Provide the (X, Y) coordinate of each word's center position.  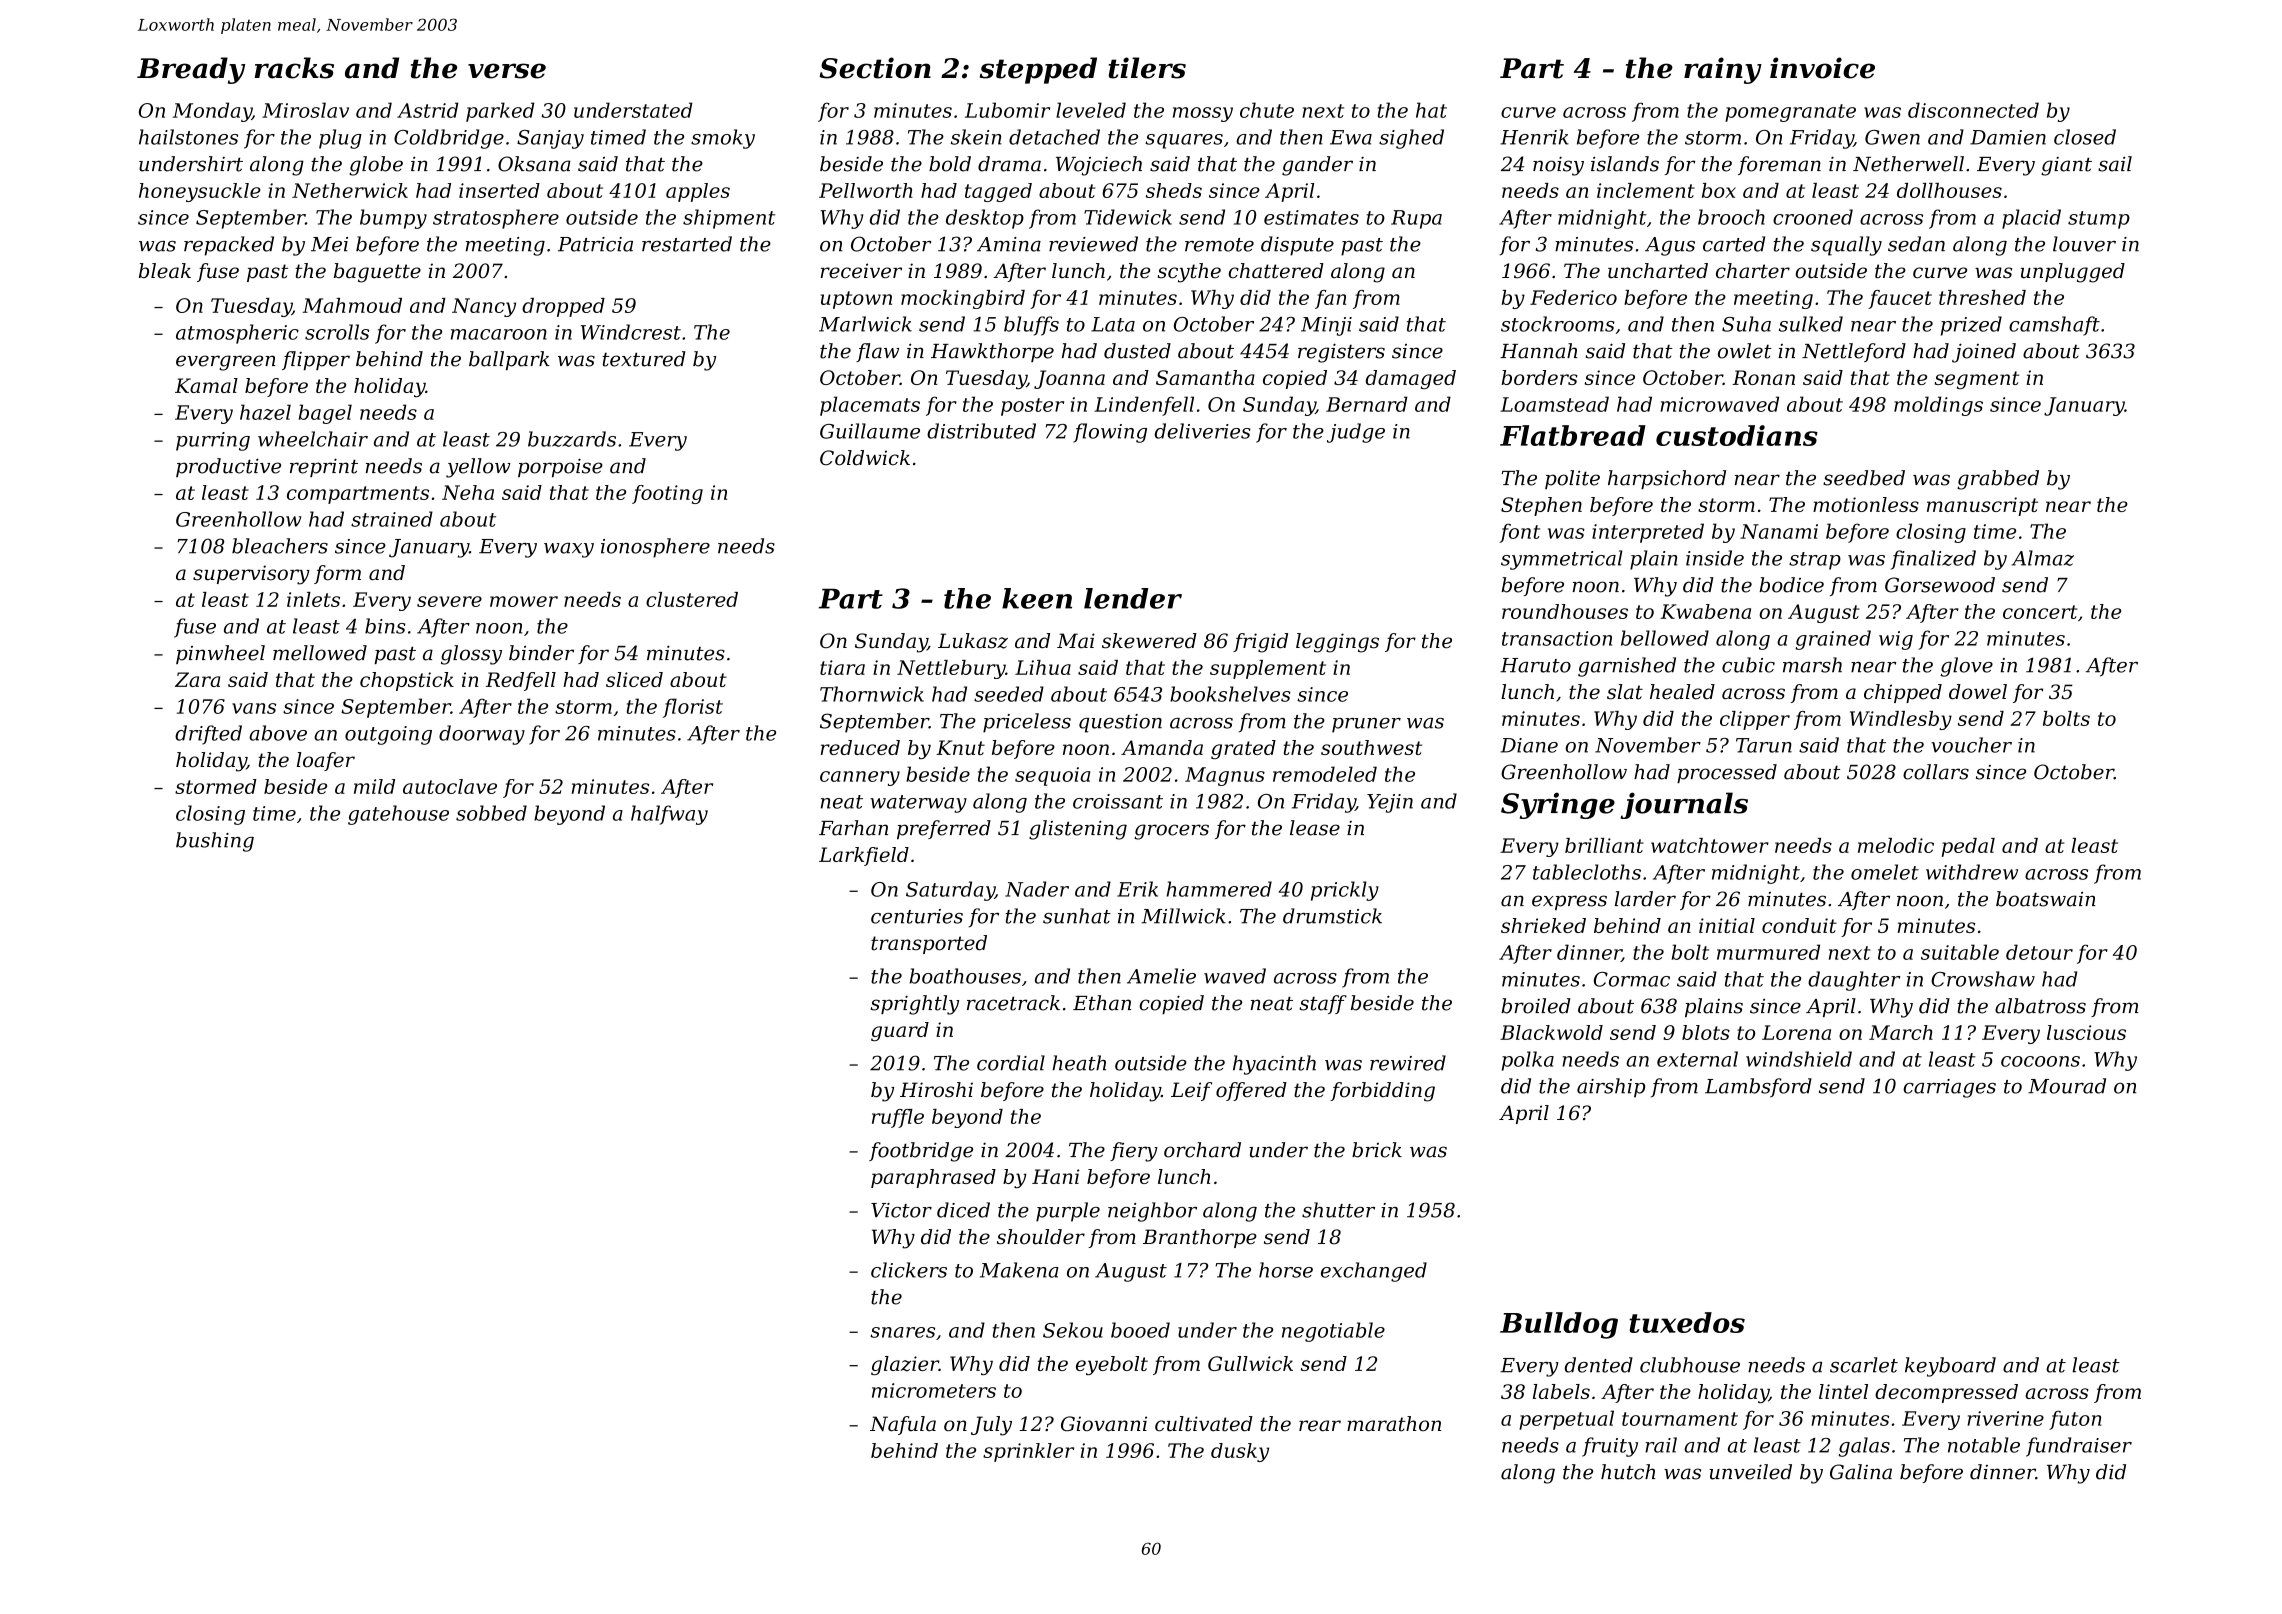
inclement (1646, 190)
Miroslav (305, 110)
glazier (905, 1365)
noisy (1558, 166)
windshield (1799, 1059)
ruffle (898, 1118)
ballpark (509, 360)
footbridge (921, 1152)
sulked (1811, 324)
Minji (1326, 326)
